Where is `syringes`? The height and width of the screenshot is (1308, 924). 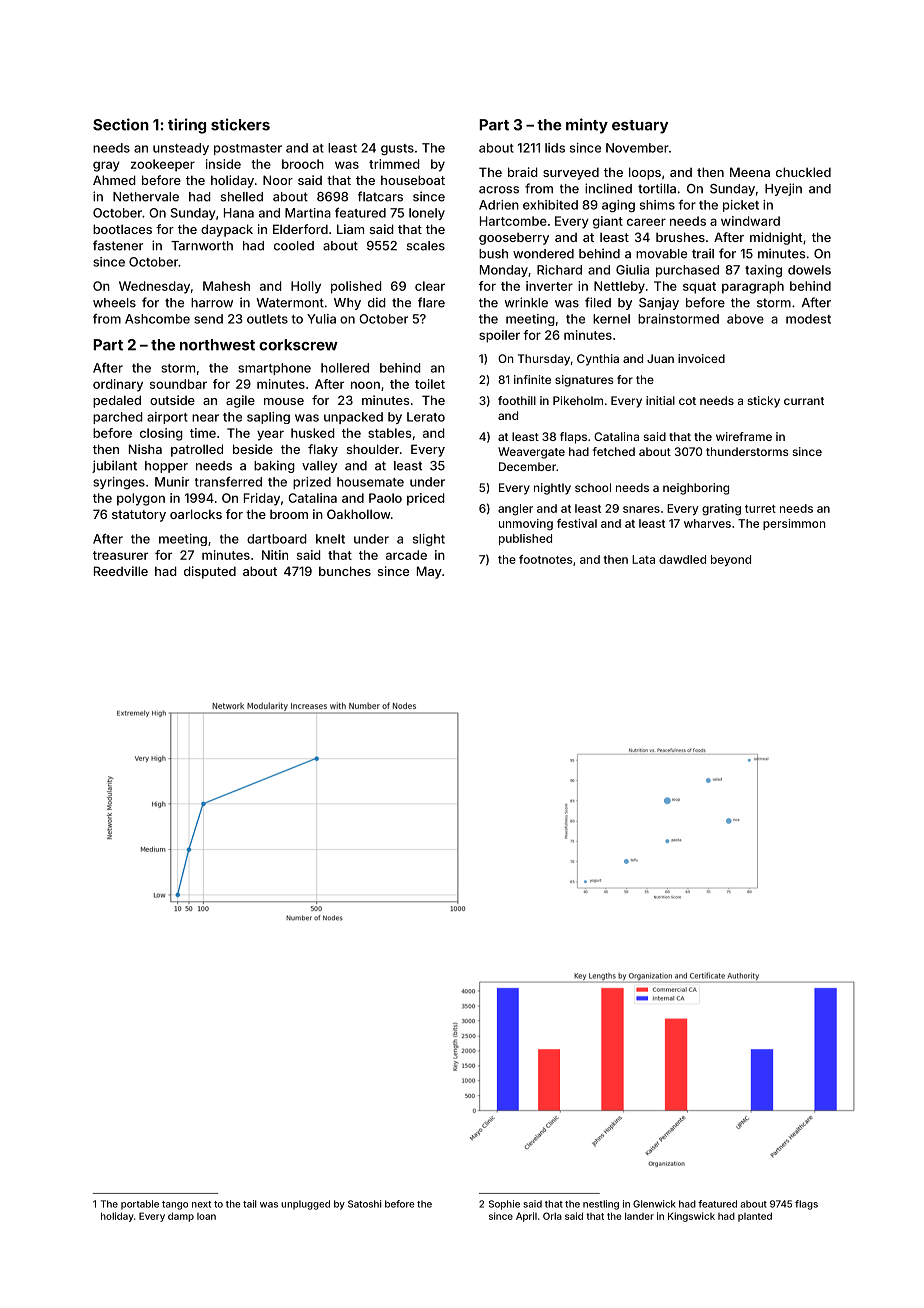
syringes is located at coordinates (119, 483).
